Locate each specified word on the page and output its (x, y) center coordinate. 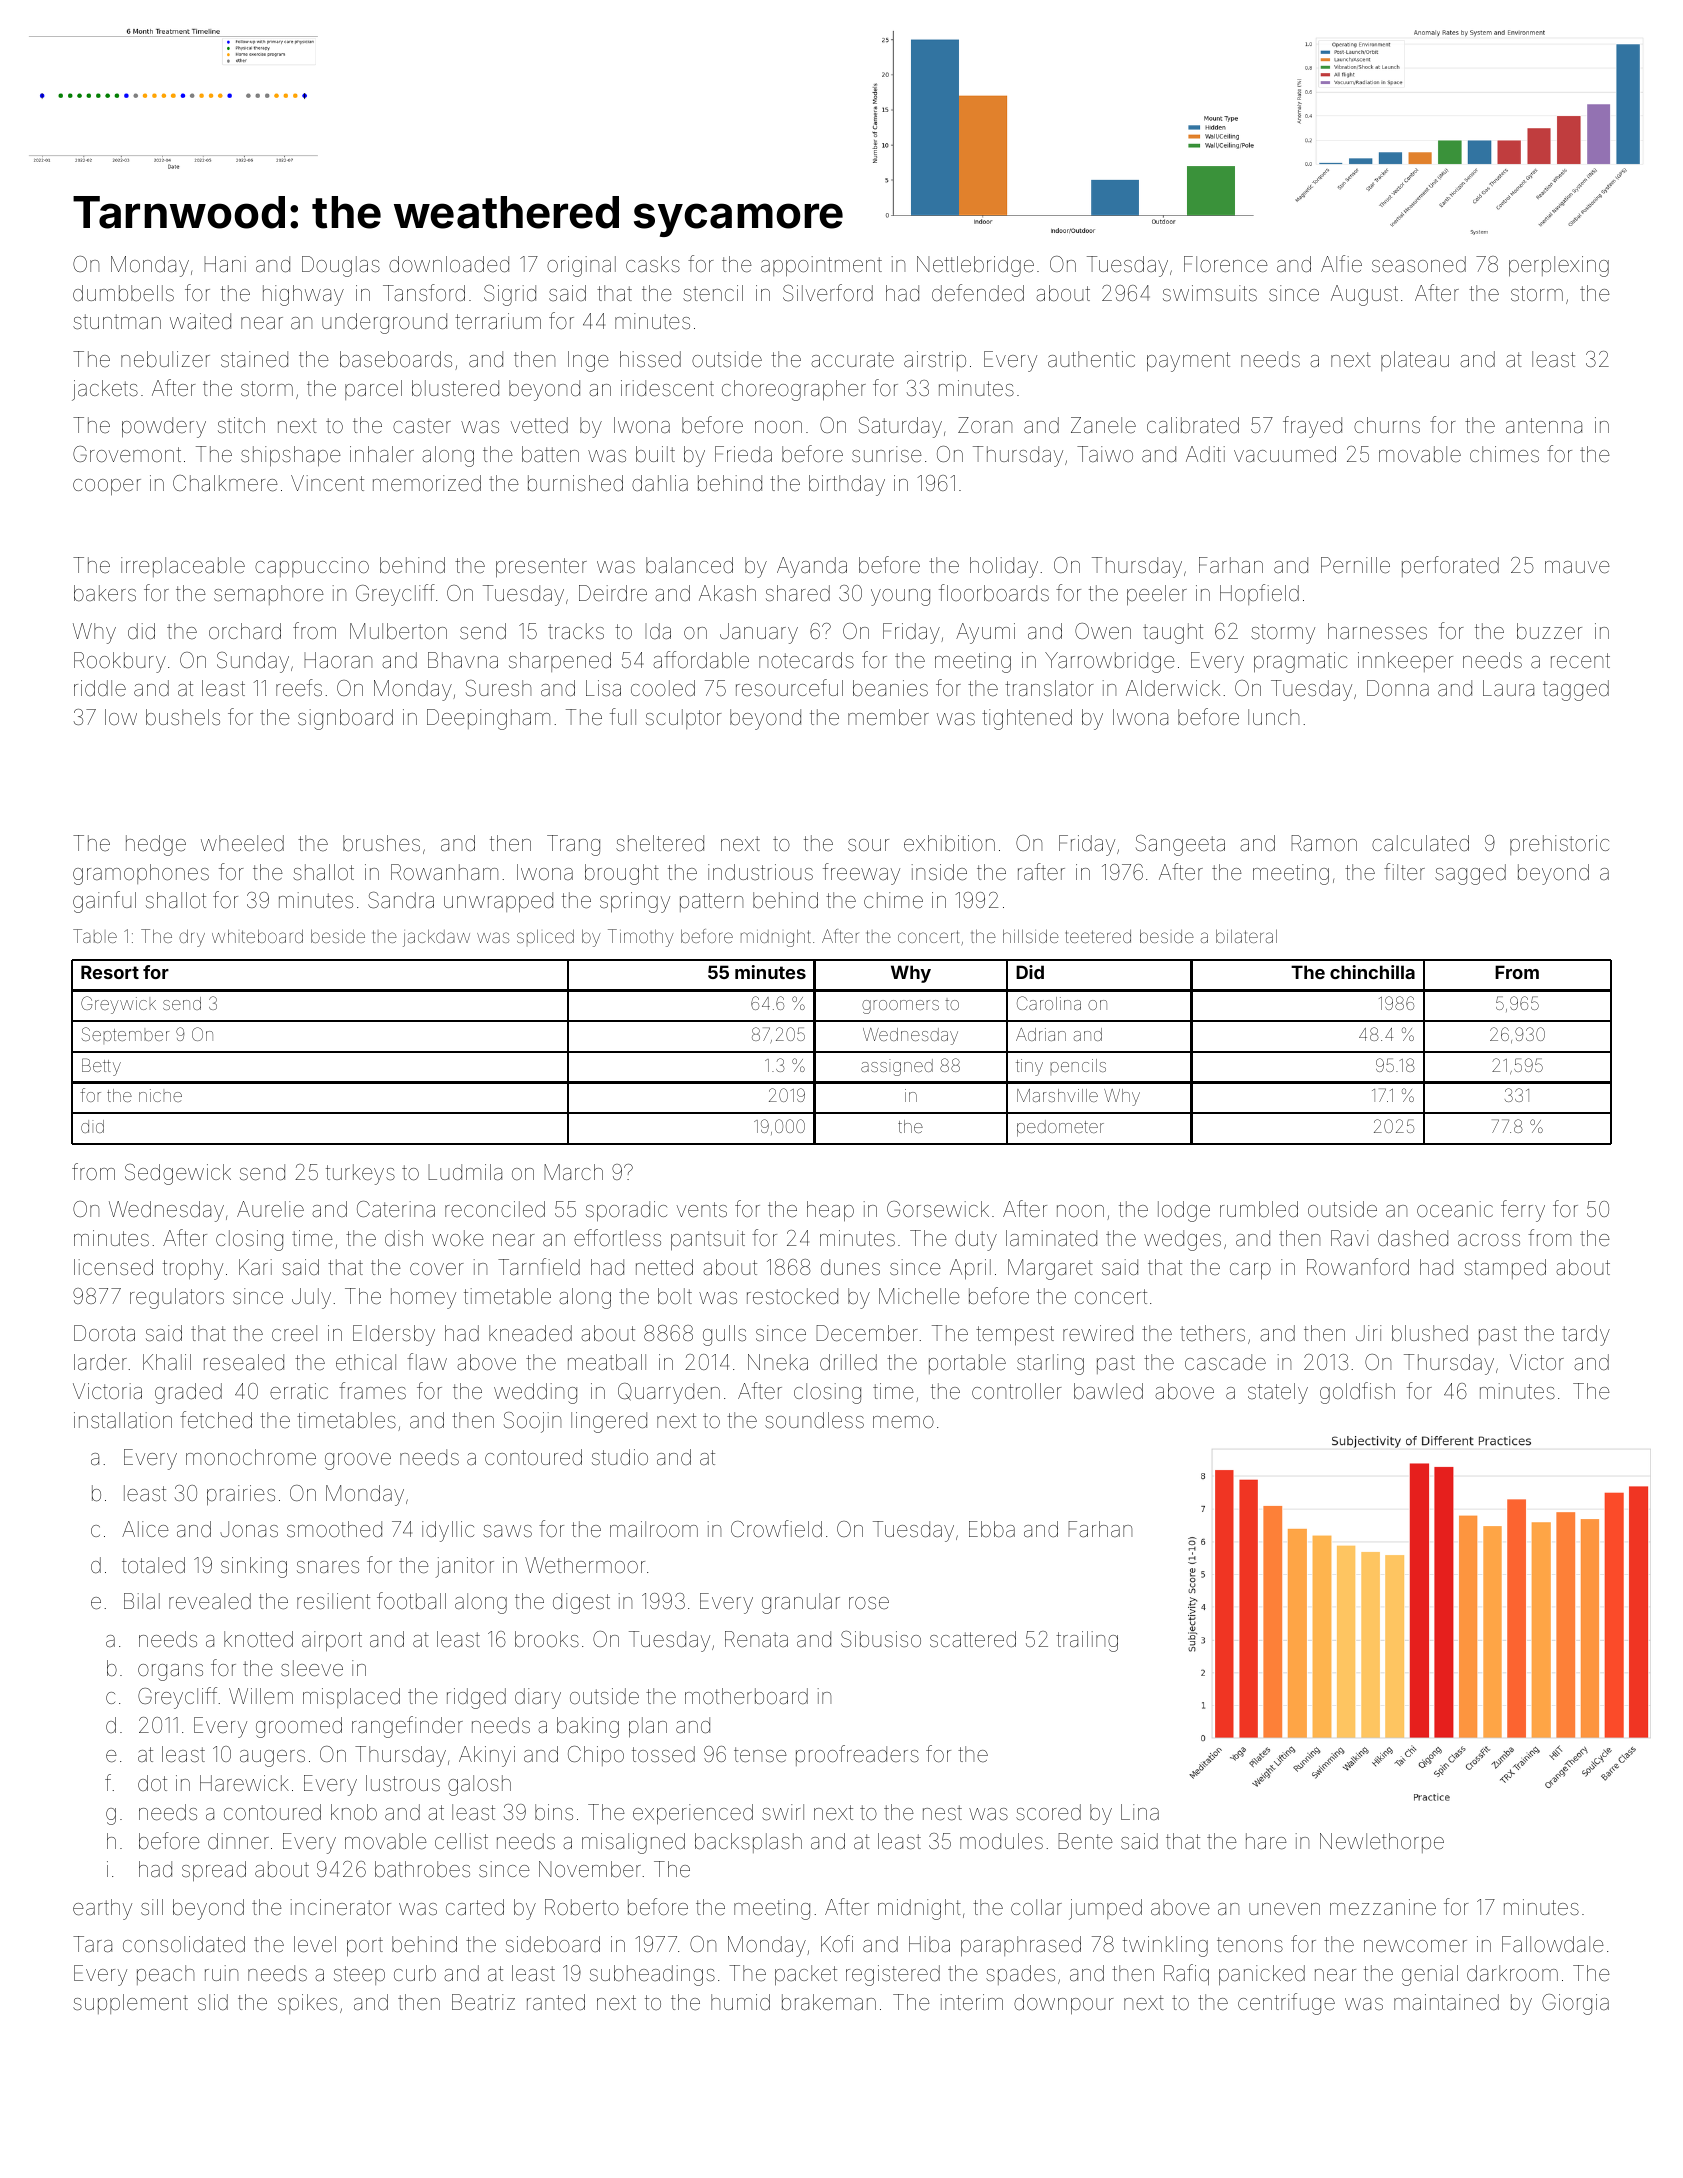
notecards (806, 660)
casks (653, 264)
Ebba (992, 1529)
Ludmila (465, 1172)
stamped (1505, 1269)
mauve (1577, 567)
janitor (465, 1567)
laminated (1051, 1238)
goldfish (1357, 1393)
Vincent (327, 483)
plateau (1415, 361)
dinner (238, 1841)
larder (100, 1362)
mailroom (654, 1529)
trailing (1087, 1641)
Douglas (341, 266)
